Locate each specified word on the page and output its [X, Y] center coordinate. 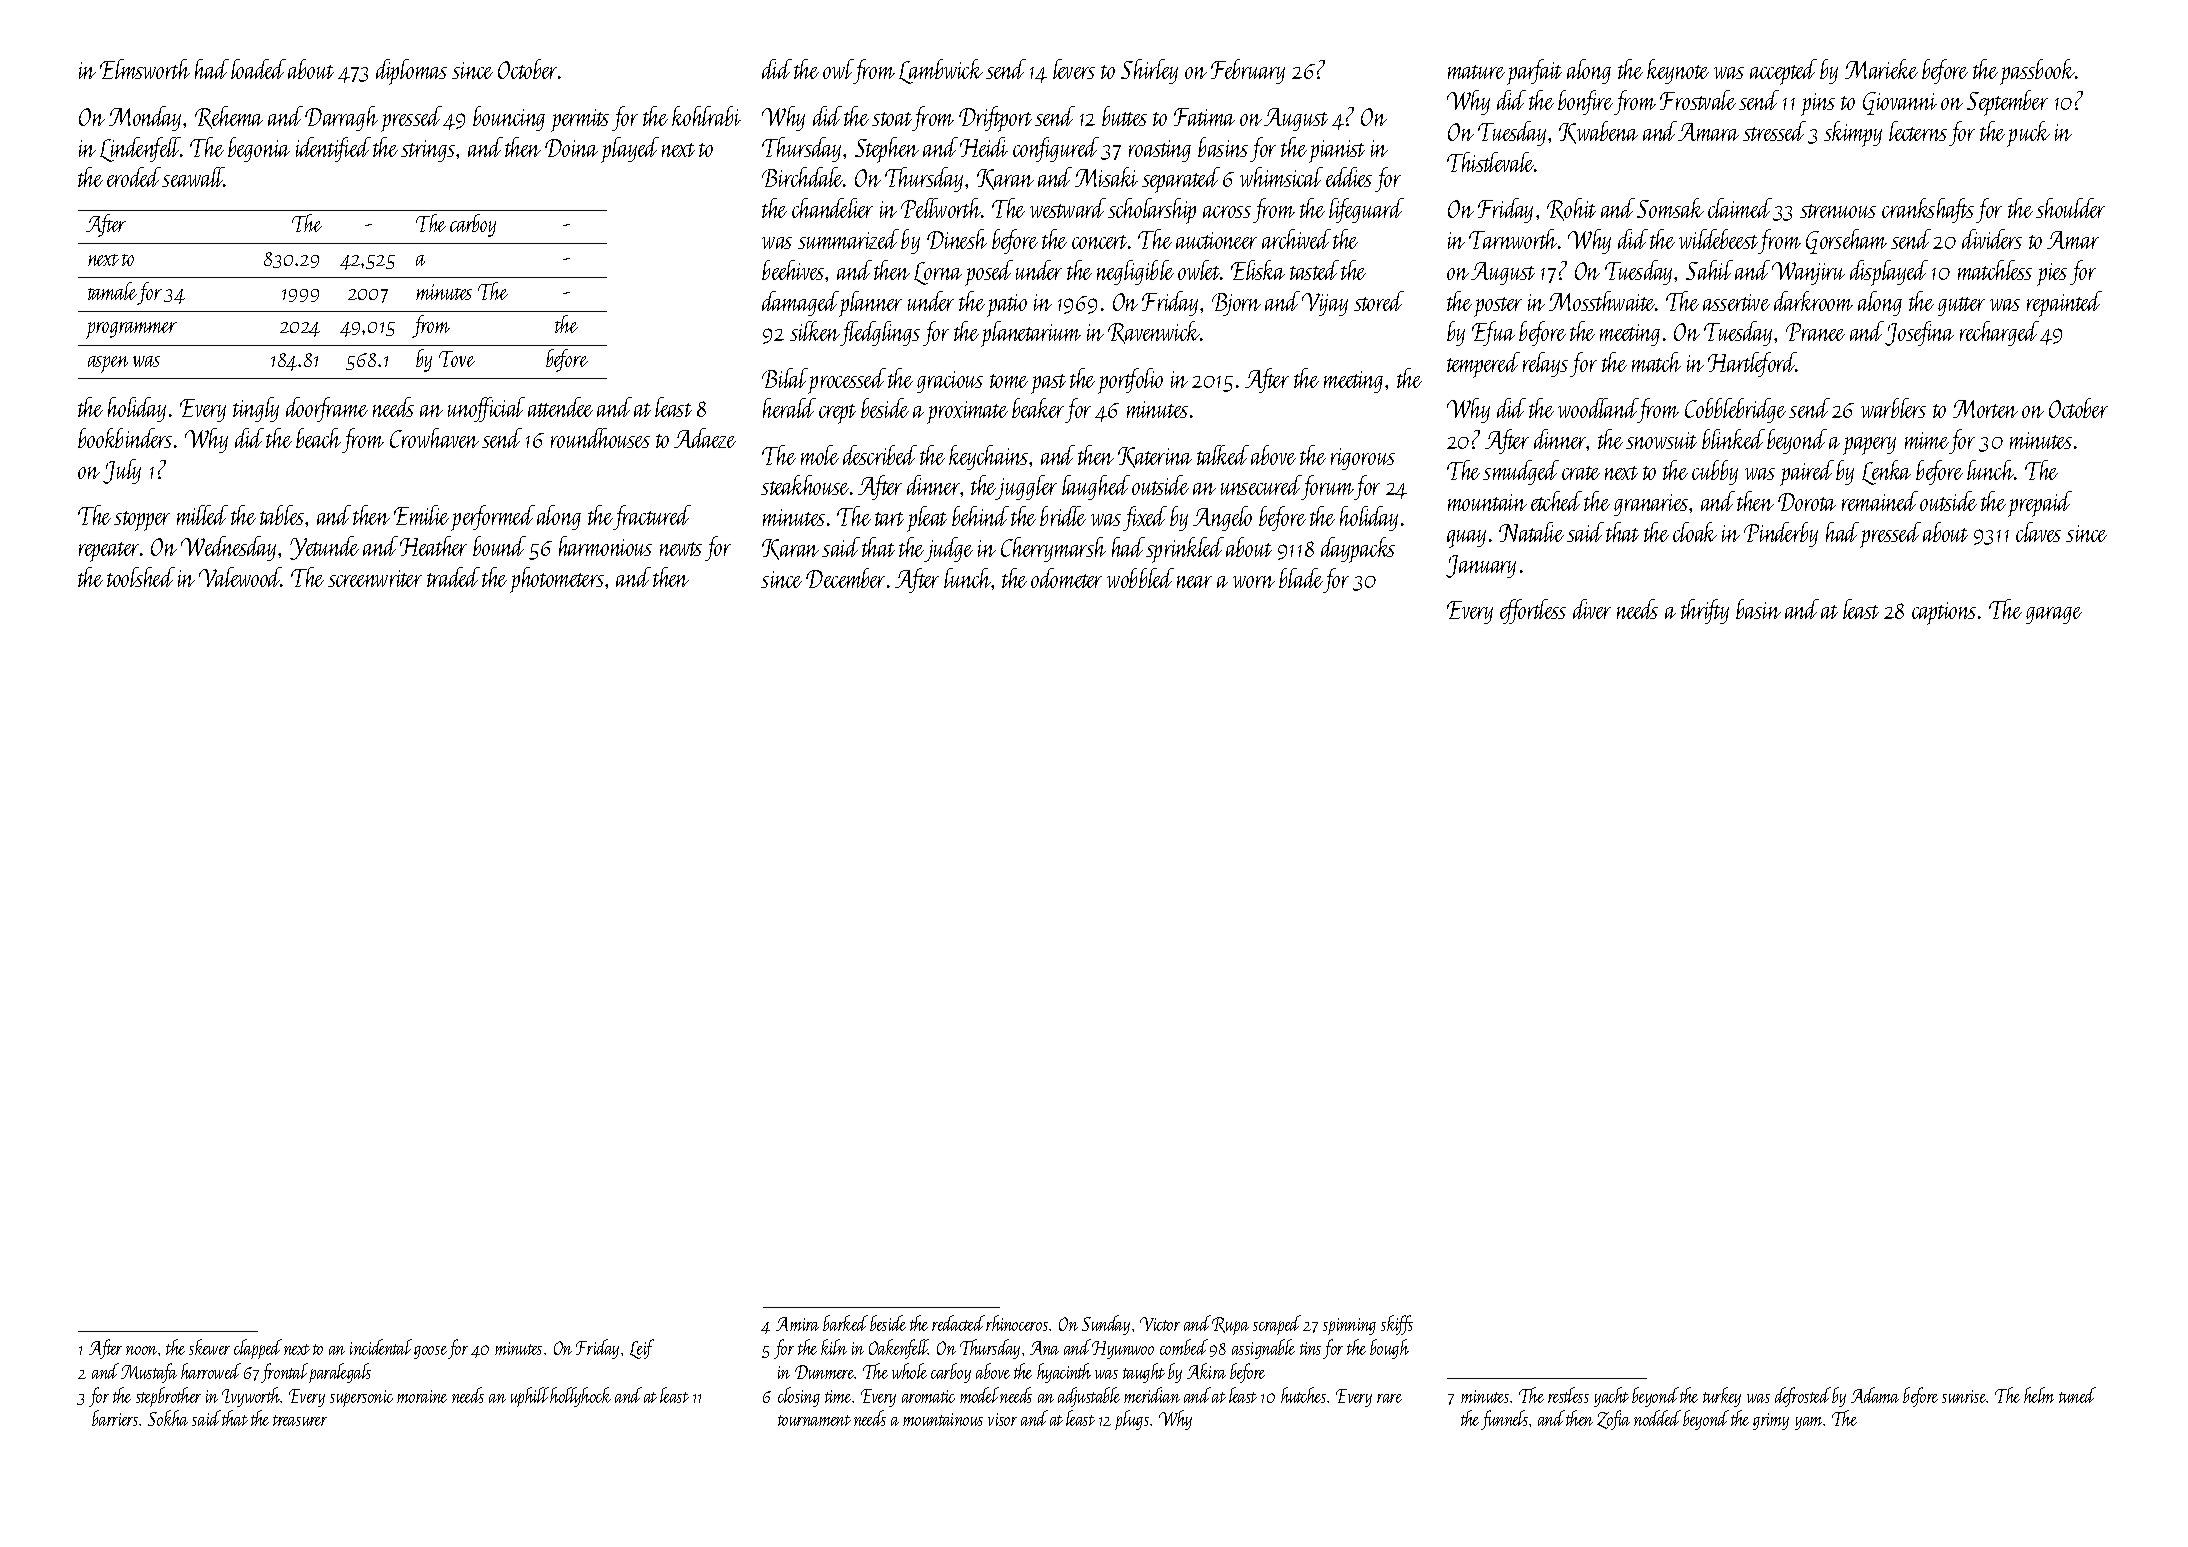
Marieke [1881, 69]
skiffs [1397, 1325]
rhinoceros [1017, 1323]
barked [845, 1323]
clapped [258, 1349]
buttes [1124, 116]
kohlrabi [706, 116]
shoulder [2070, 208]
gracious [950, 382]
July [122, 471]
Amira [797, 1324]
